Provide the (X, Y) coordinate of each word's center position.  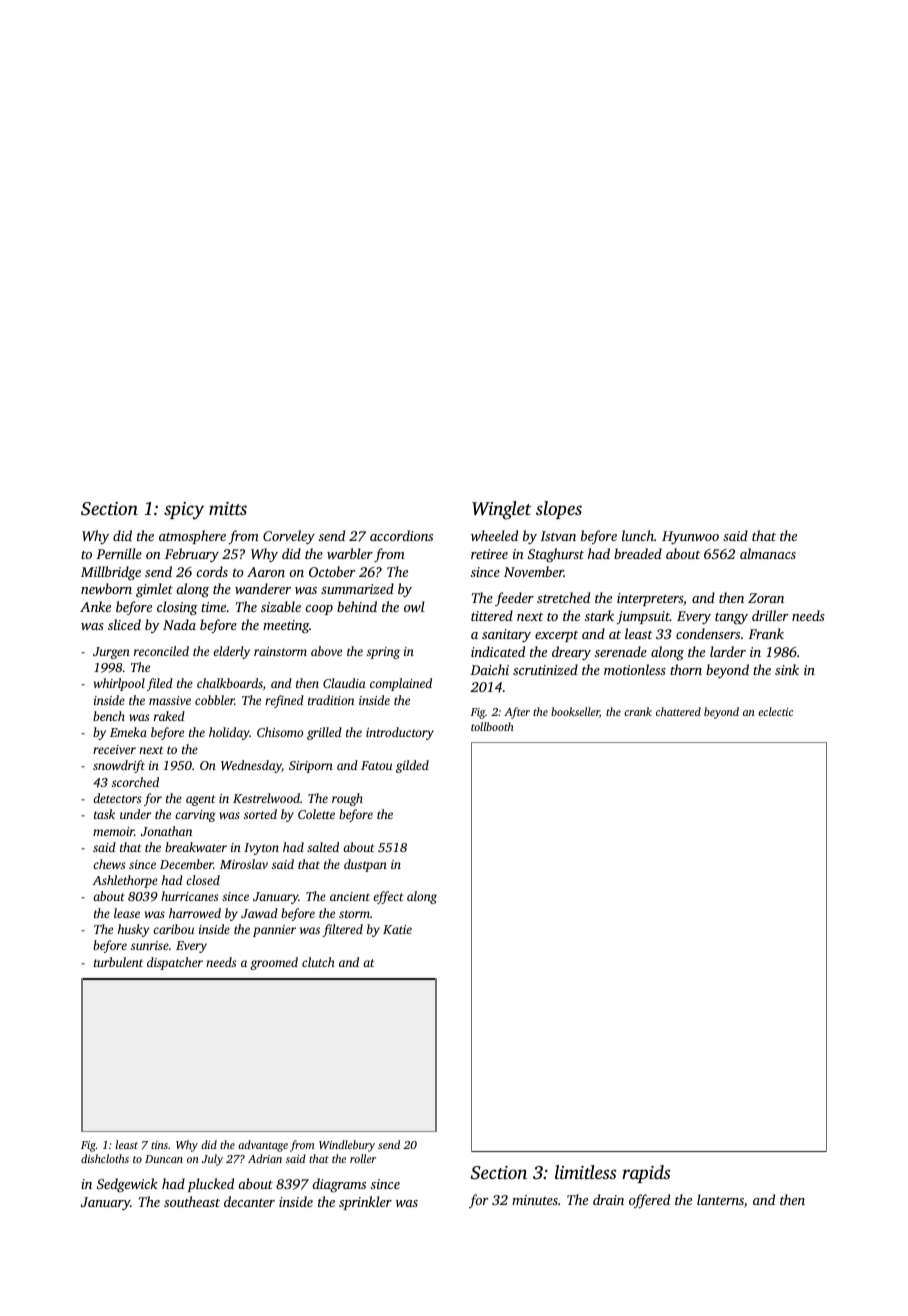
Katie (397, 929)
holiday (229, 733)
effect (388, 897)
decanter (249, 1201)
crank (638, 711)
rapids (646, 1174)
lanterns (720, 1199)
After (517, 713)
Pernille (119, 553)
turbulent (118, 962)
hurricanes (189, 896)
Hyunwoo (690, 537)
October (332, 571)
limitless (585, 1172)
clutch (318, 962)
